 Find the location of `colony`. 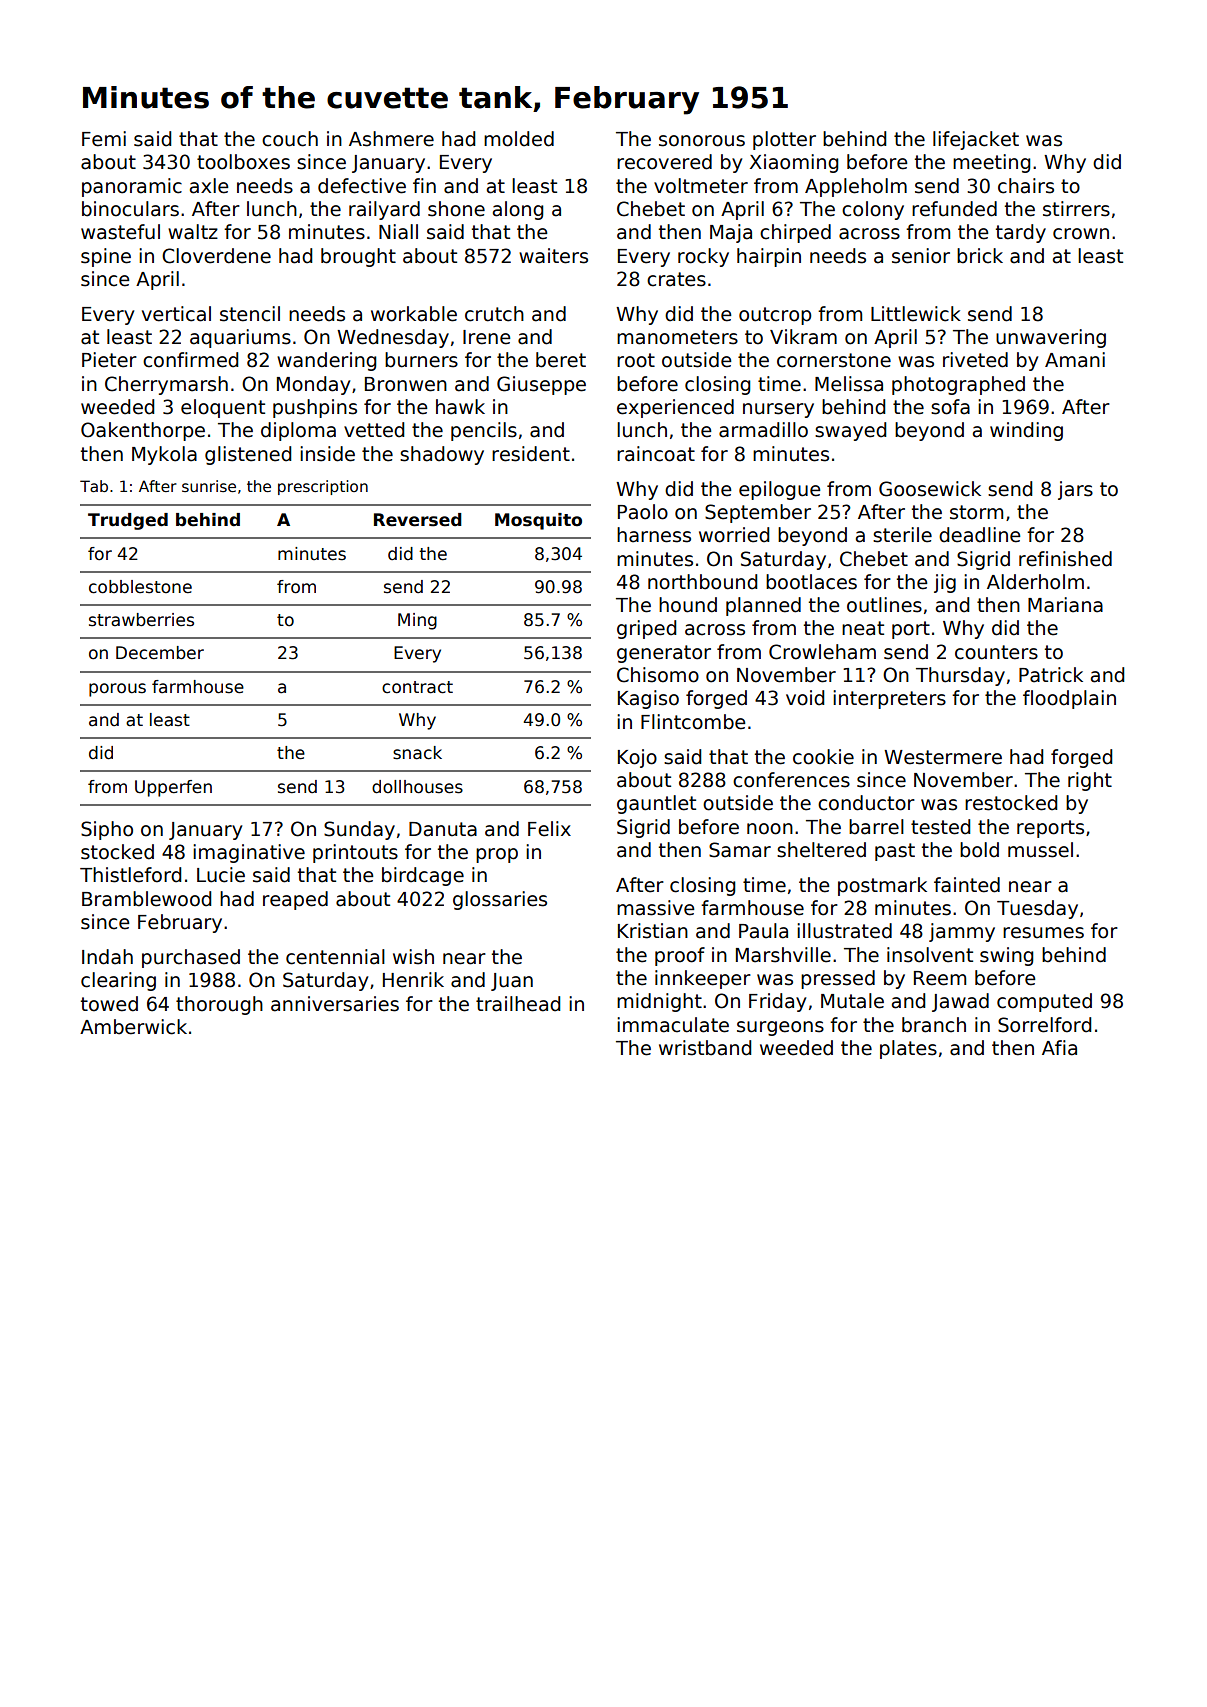

colony is located at coordinates (873, 210).
